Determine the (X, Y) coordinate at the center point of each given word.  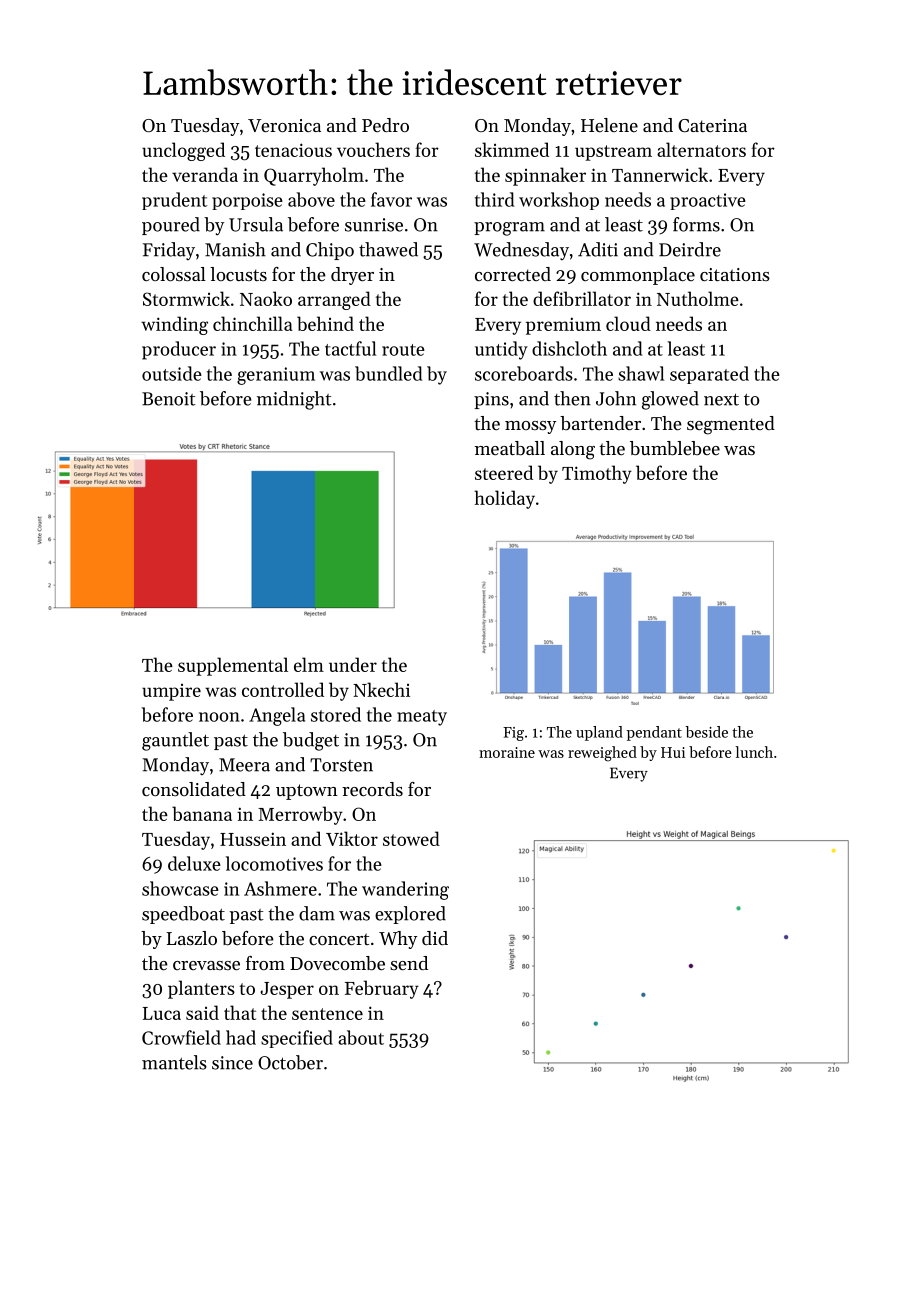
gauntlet (175, 741)
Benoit (169, 399)
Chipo (330, 251)
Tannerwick (660, 174)
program (509, 229)
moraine (507, 752)
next (721, 399)
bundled (389, 373)
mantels (174, 1062)
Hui (673, 752)
